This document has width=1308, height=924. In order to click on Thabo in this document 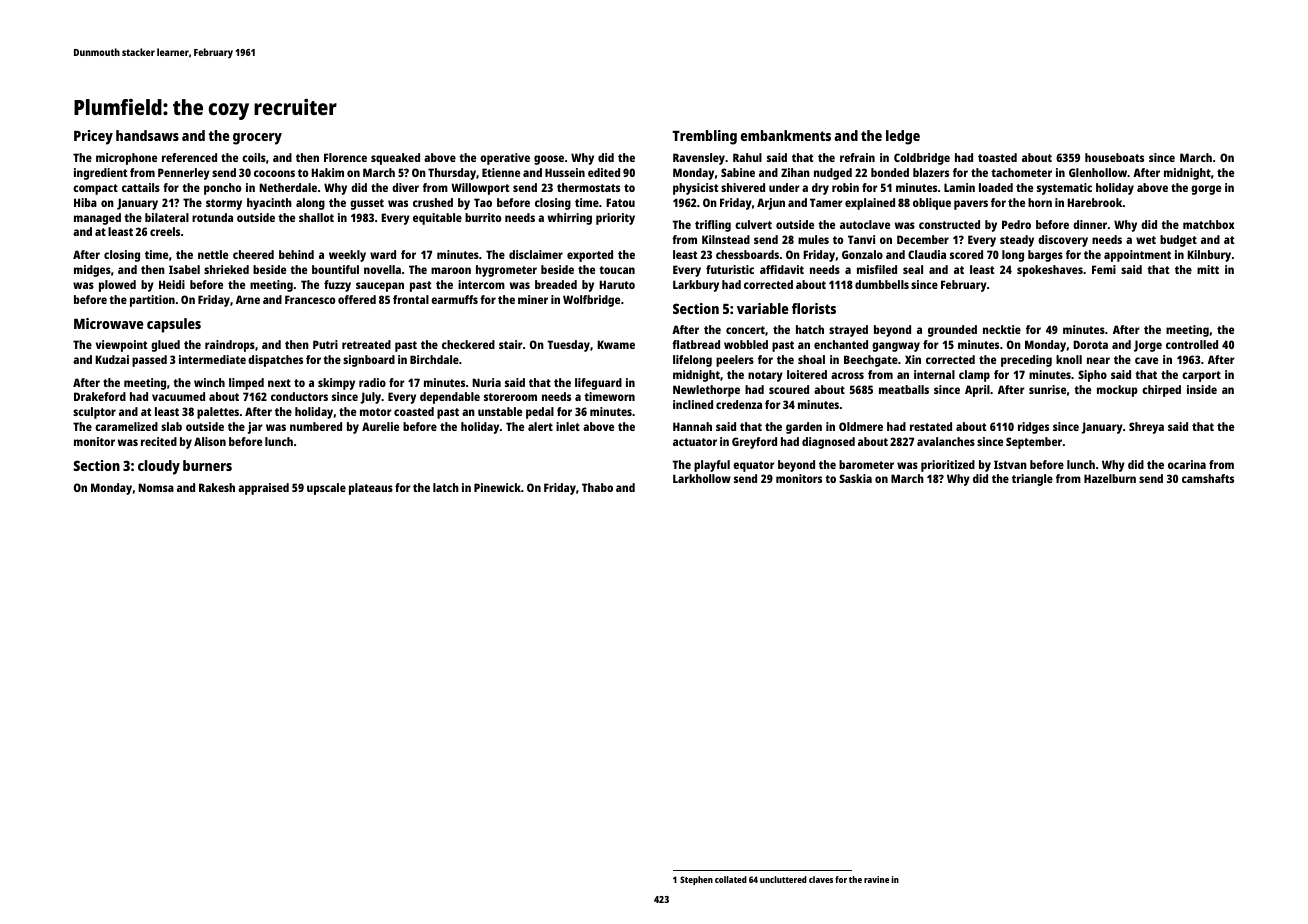, I will do `click(597, 487)`.
